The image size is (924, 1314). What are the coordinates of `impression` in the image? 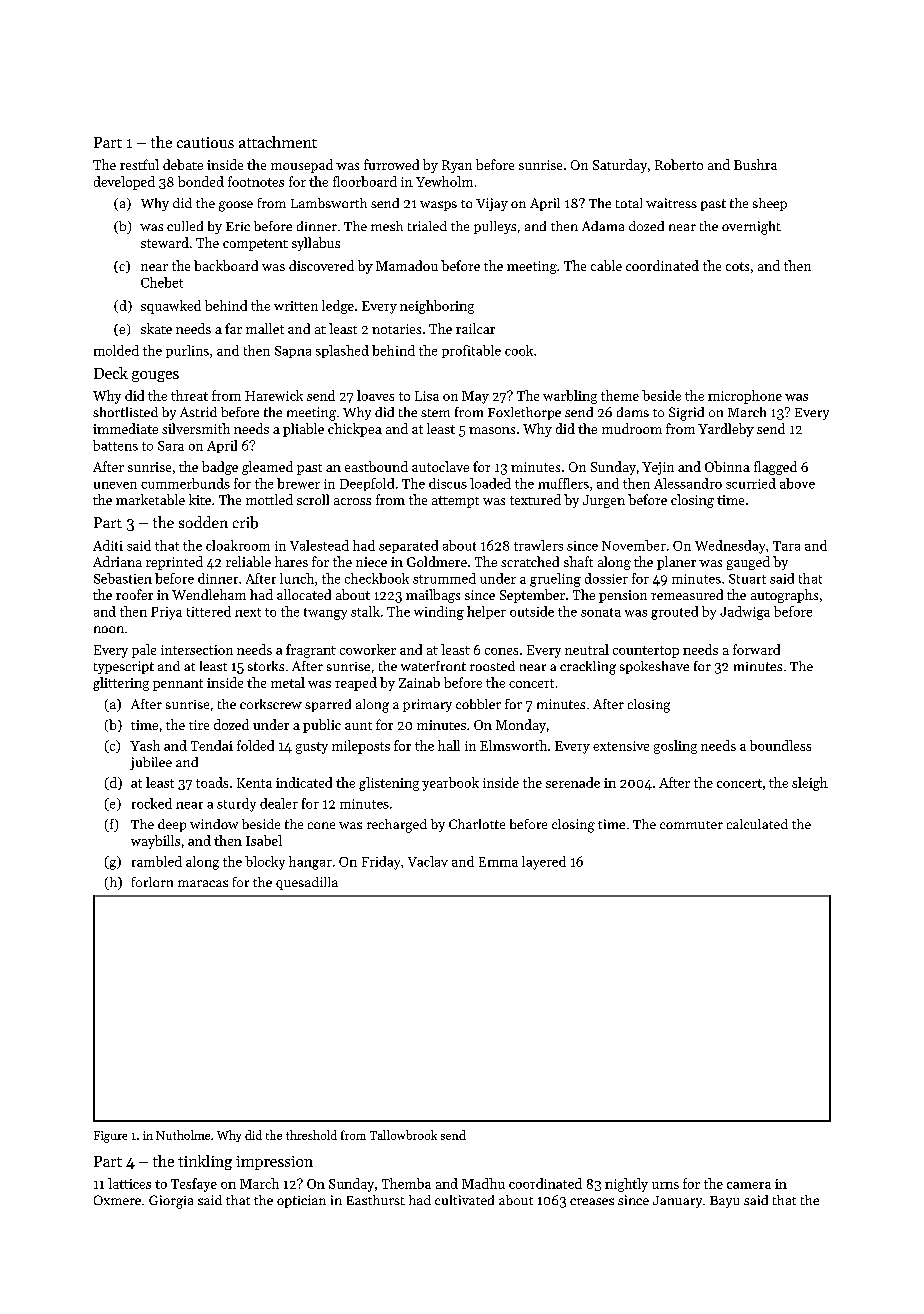 It's located at (274, 1163).
